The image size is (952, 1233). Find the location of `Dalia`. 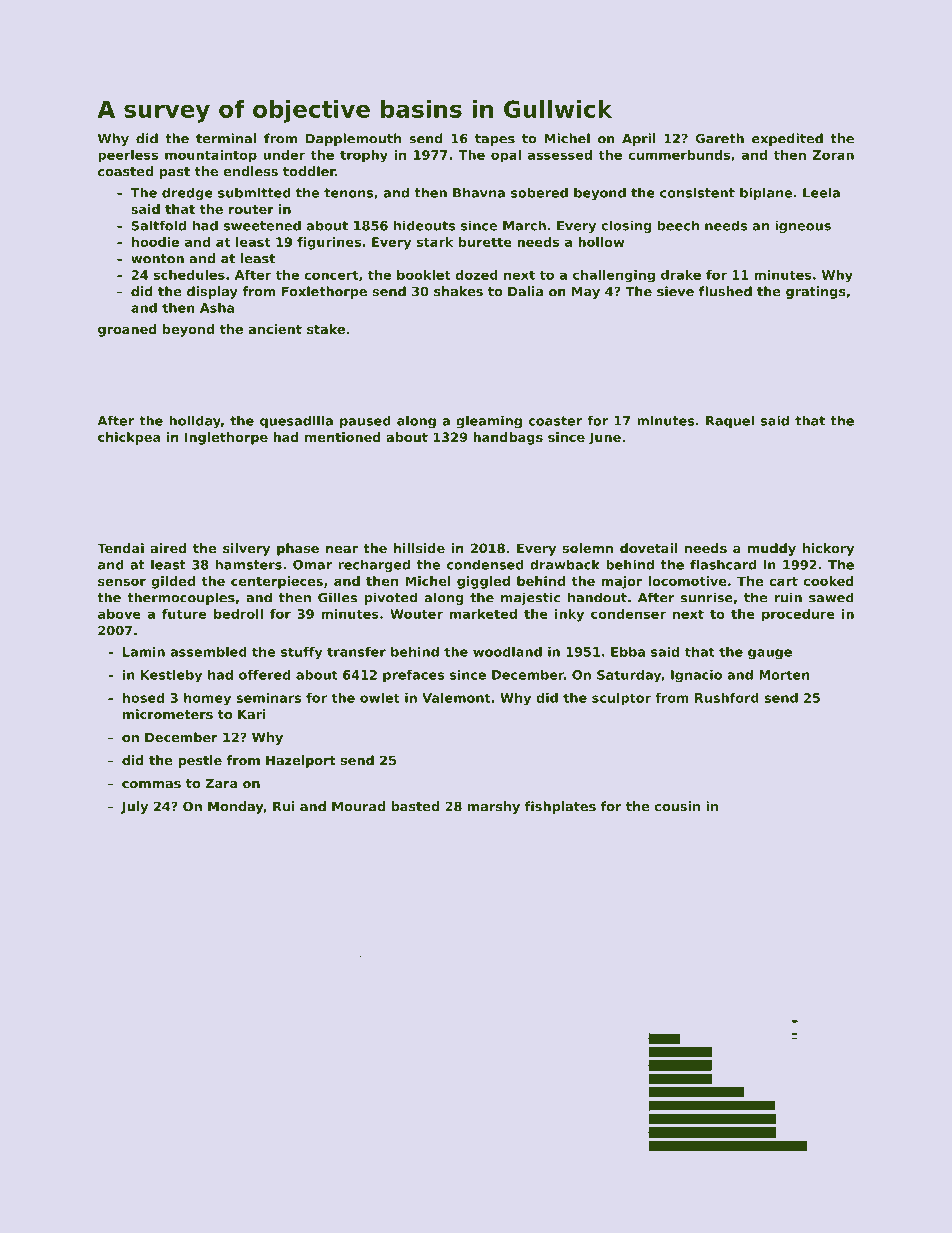

Dalia is located at coordinates (525, 291).
